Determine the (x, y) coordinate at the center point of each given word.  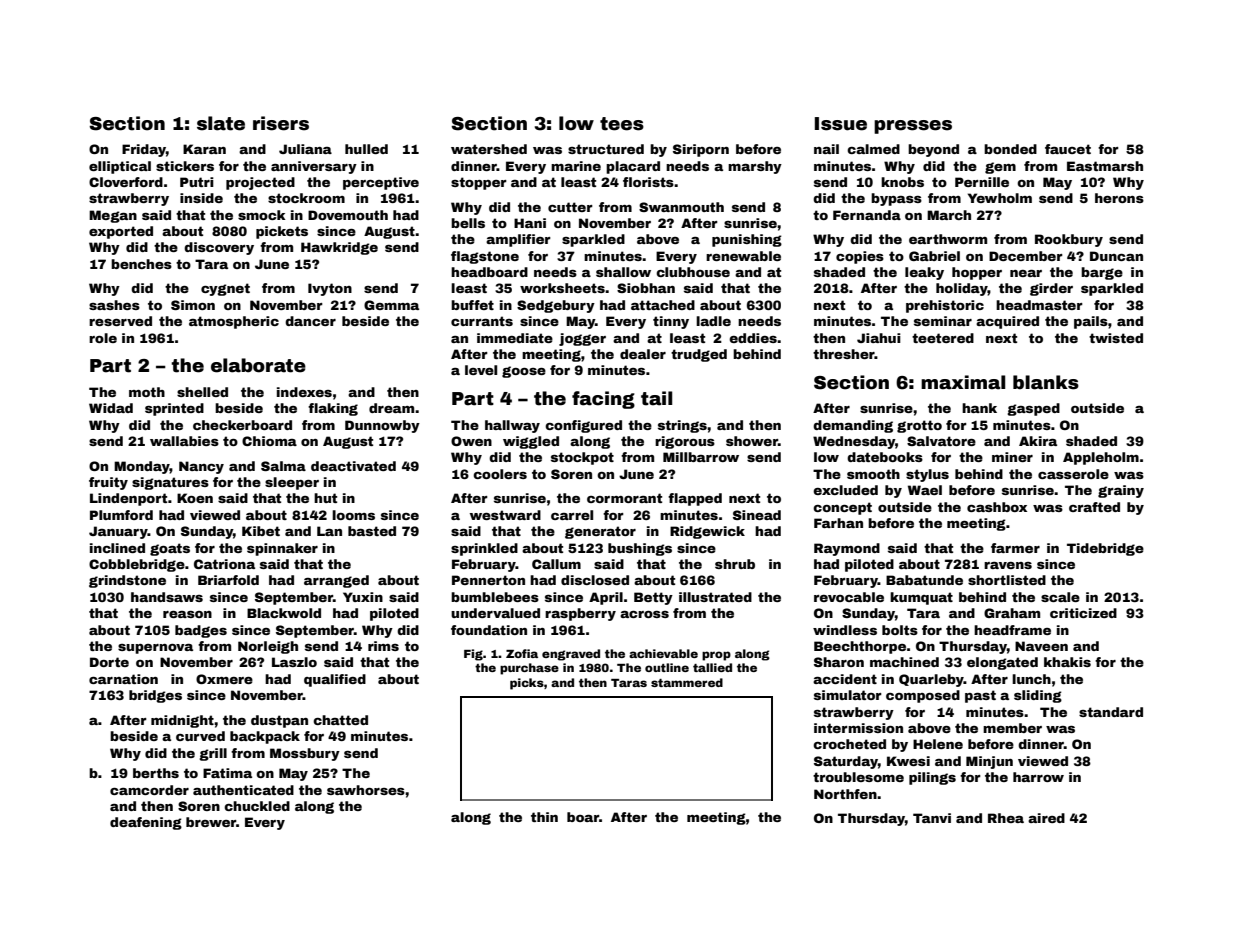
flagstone (485, 257)
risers (281, 123)
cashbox (997, 507)
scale (1060, 597)
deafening (146, 823)
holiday (962, 289)
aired (1046, 818)
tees (622, 124)
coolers (500, 474)
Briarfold (228, 580)
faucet (1068, 149)
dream (391, 408)
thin (544, 817)
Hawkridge (339, 248)
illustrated (715, 597)
